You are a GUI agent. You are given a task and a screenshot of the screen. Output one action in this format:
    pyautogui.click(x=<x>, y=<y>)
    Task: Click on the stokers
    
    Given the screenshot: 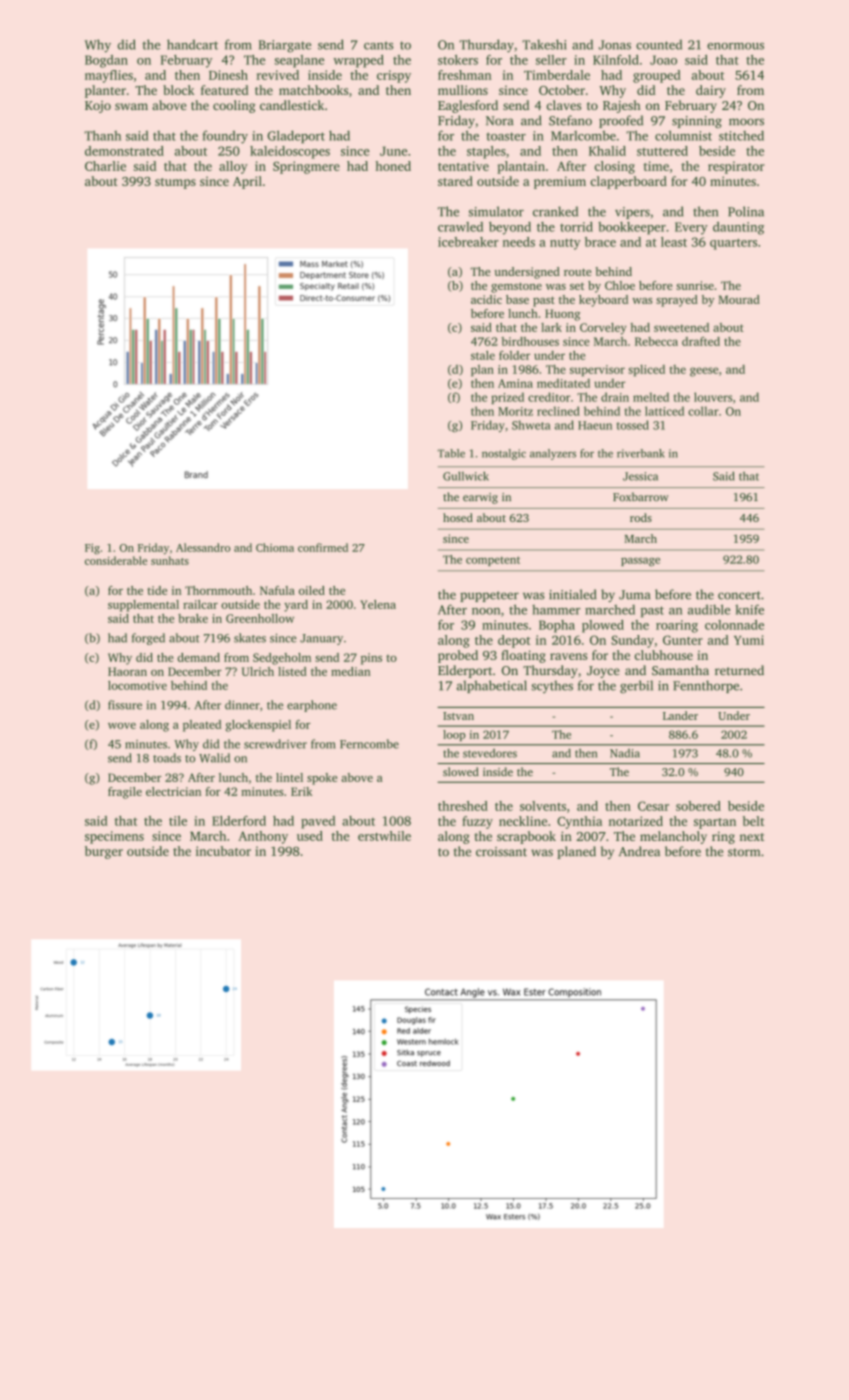 What is the action you would take?
    pyautogui.click(x=458, y=60)
